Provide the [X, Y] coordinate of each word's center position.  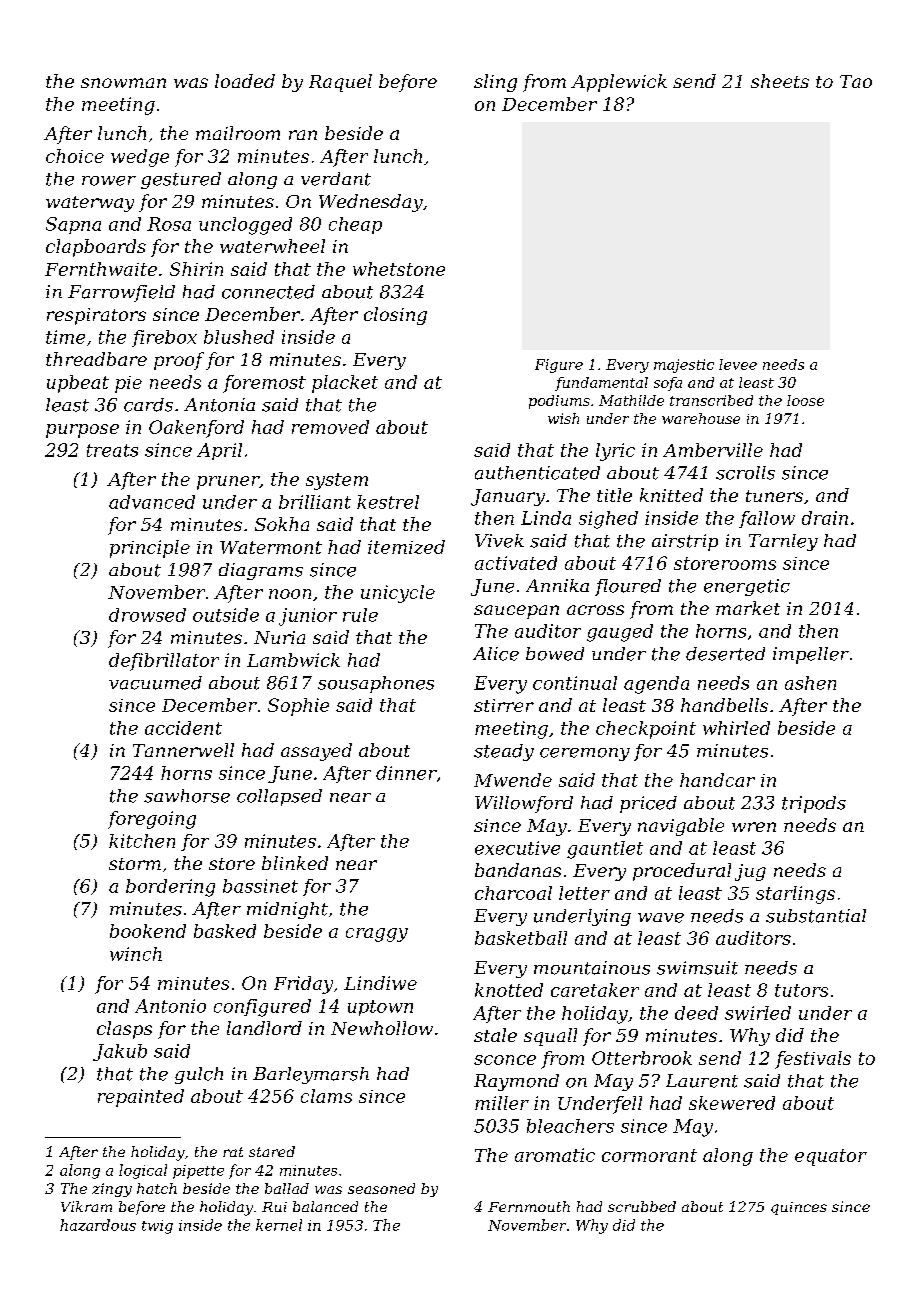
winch [136, 954]
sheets [780, 81]
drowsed [147, 615]
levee [738, 364]
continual [575, 683]
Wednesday [371, 203]
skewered [732, 1103]
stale [495, 1035]
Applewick [619, 83]
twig [157, 1227]
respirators [96, 316]
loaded [245, 81]
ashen [810, 683]
